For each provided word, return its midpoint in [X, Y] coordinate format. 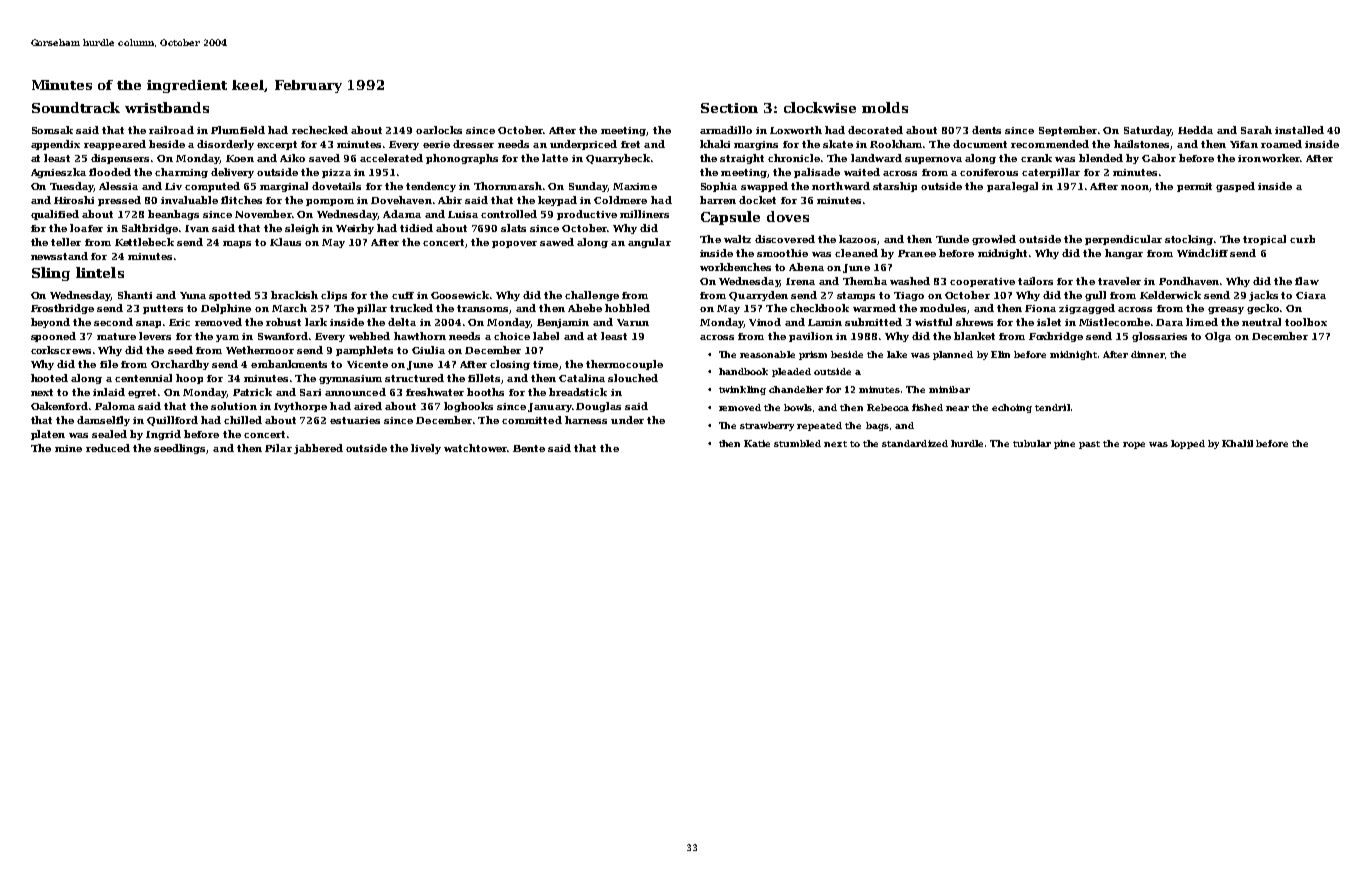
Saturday [1147, 131]
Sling [51, 274]
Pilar [278, 448]
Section [729, 108]
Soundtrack [76, 107]
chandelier [796, 389]
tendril [1052, 407]
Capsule [730, 218]
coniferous [989, 172]
